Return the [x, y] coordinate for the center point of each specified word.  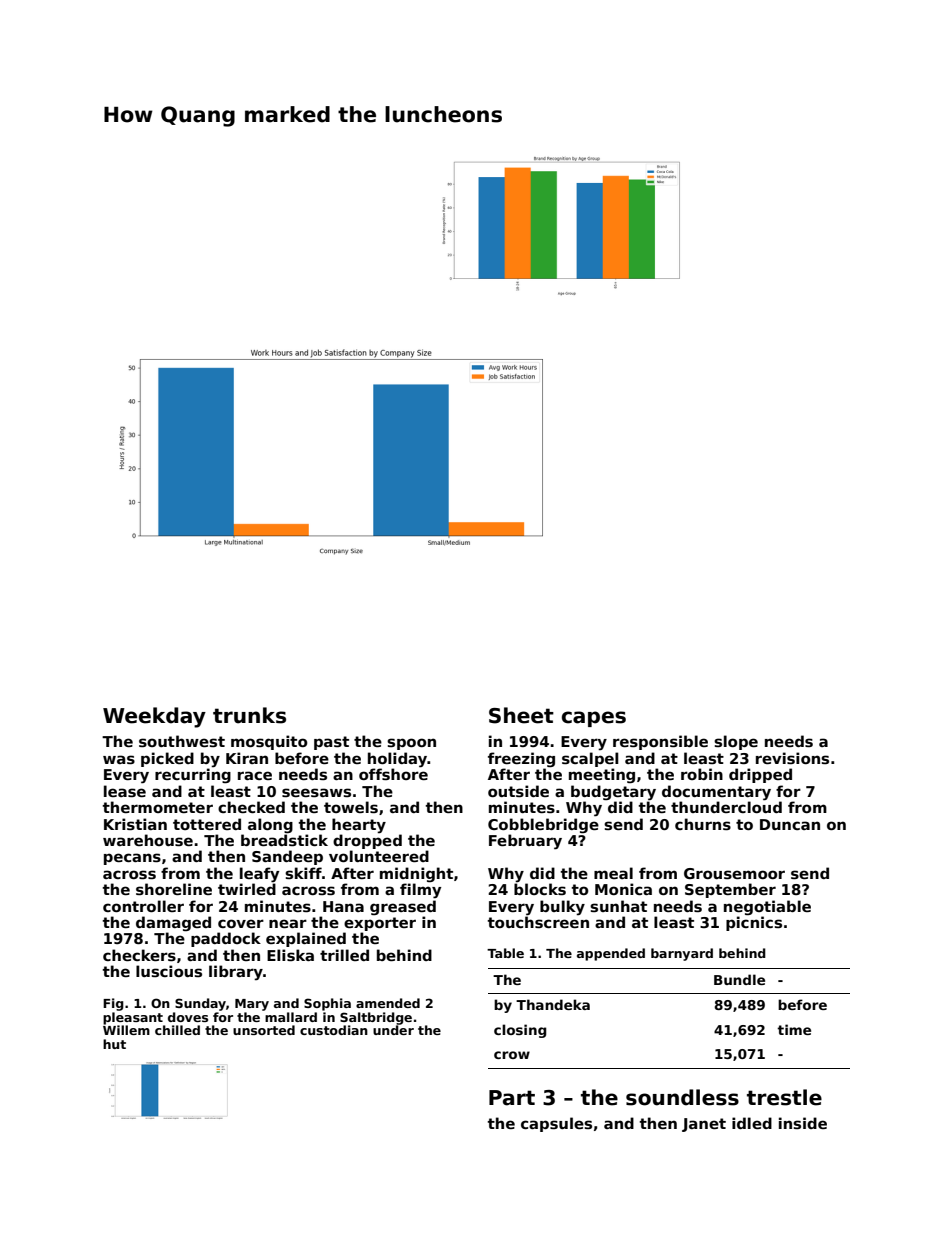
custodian [334, 1030]
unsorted [264, 1030]
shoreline [174, 889]
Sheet [521, 715]
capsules [556, 1124]
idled [752, 1123]
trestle [784, 1097]
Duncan [790, 824]
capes [594, 719]
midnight [416, 874]
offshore [393, 774]
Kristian [135, 824]
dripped [760, 775]
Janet [704, 1125]
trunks [249, 715]
